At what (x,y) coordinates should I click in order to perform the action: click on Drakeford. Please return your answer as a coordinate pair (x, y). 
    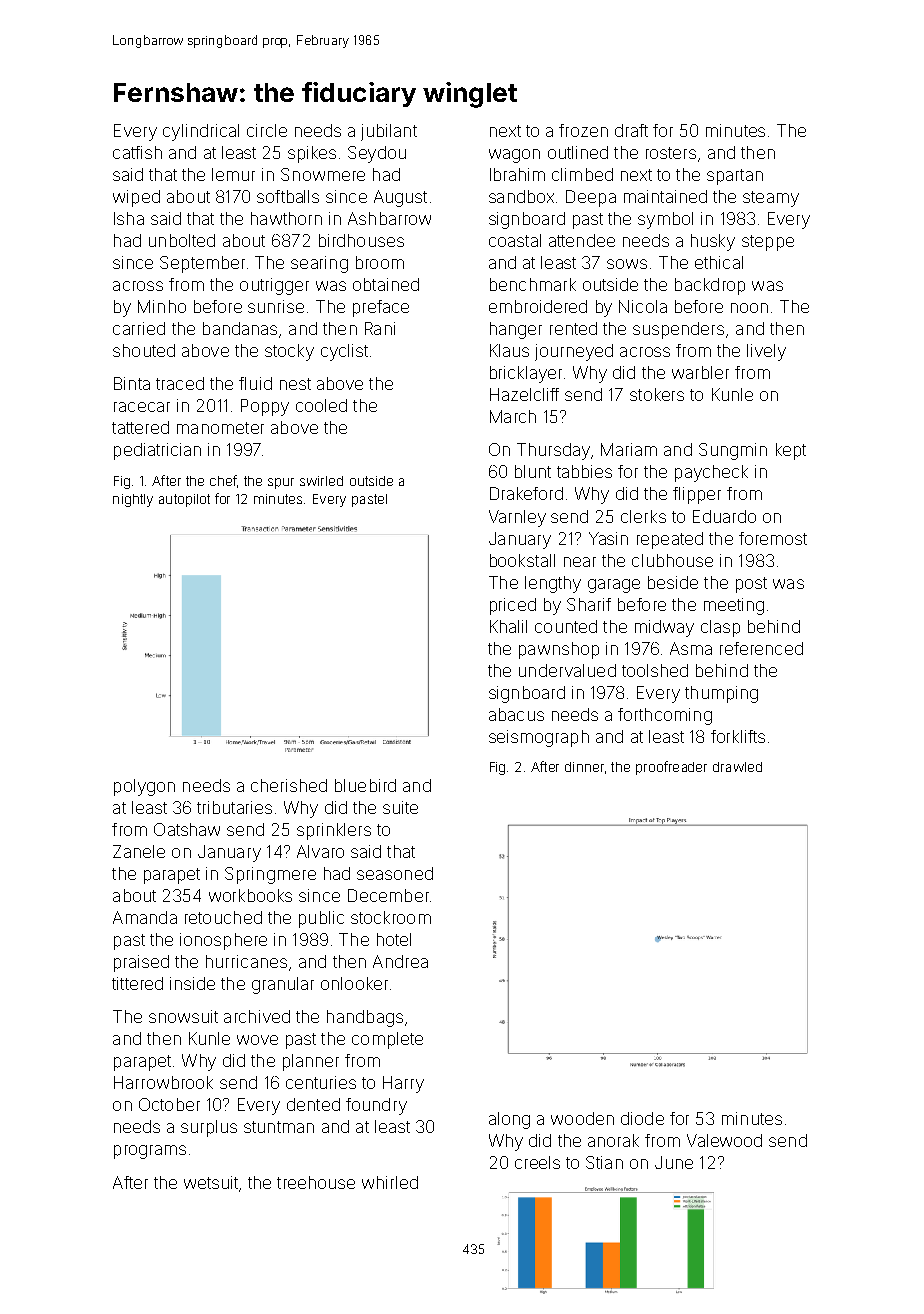
    Looking at the image, I should click on (526, 493).
